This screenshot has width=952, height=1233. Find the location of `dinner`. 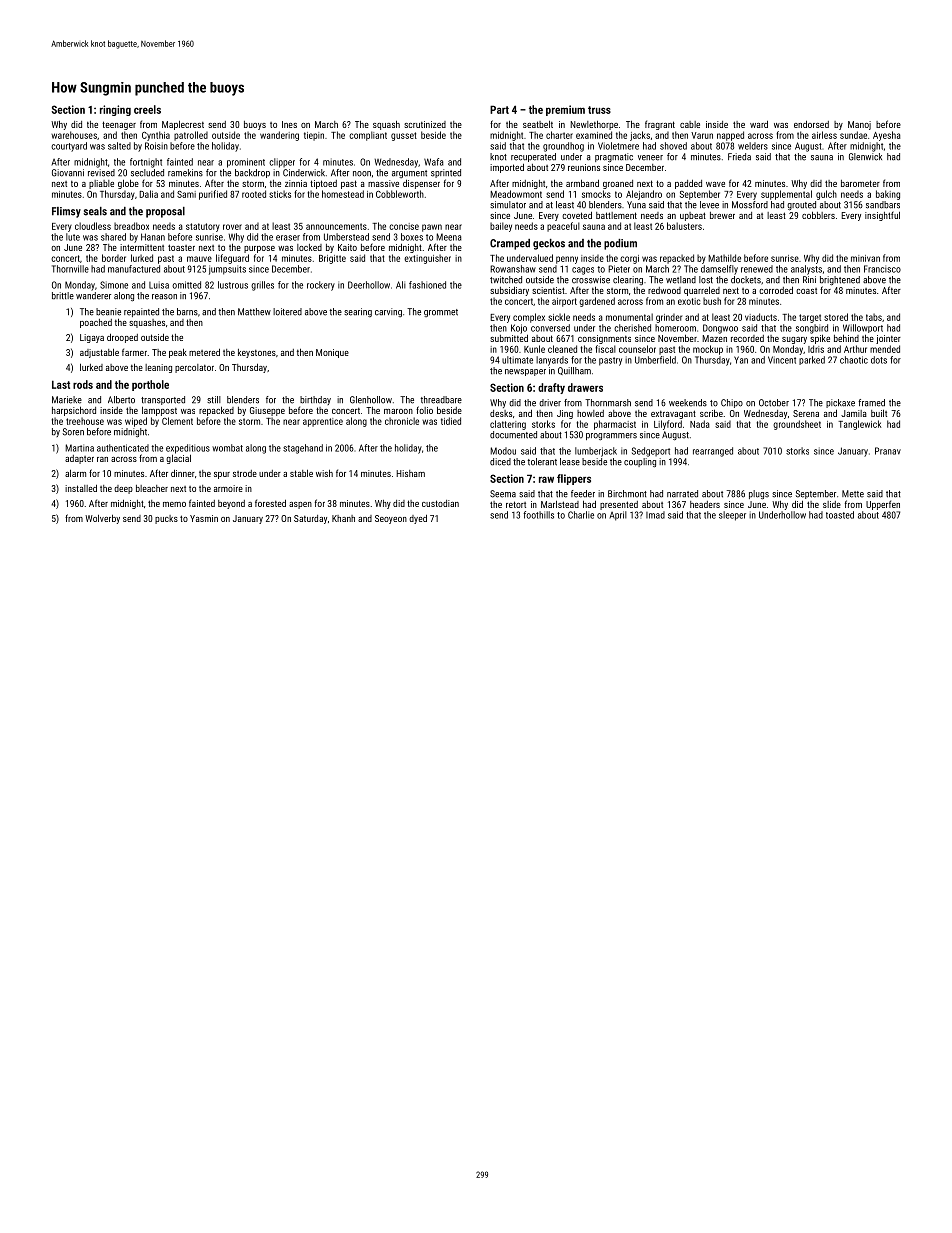

dinner is located at coordinates (183, 473).
